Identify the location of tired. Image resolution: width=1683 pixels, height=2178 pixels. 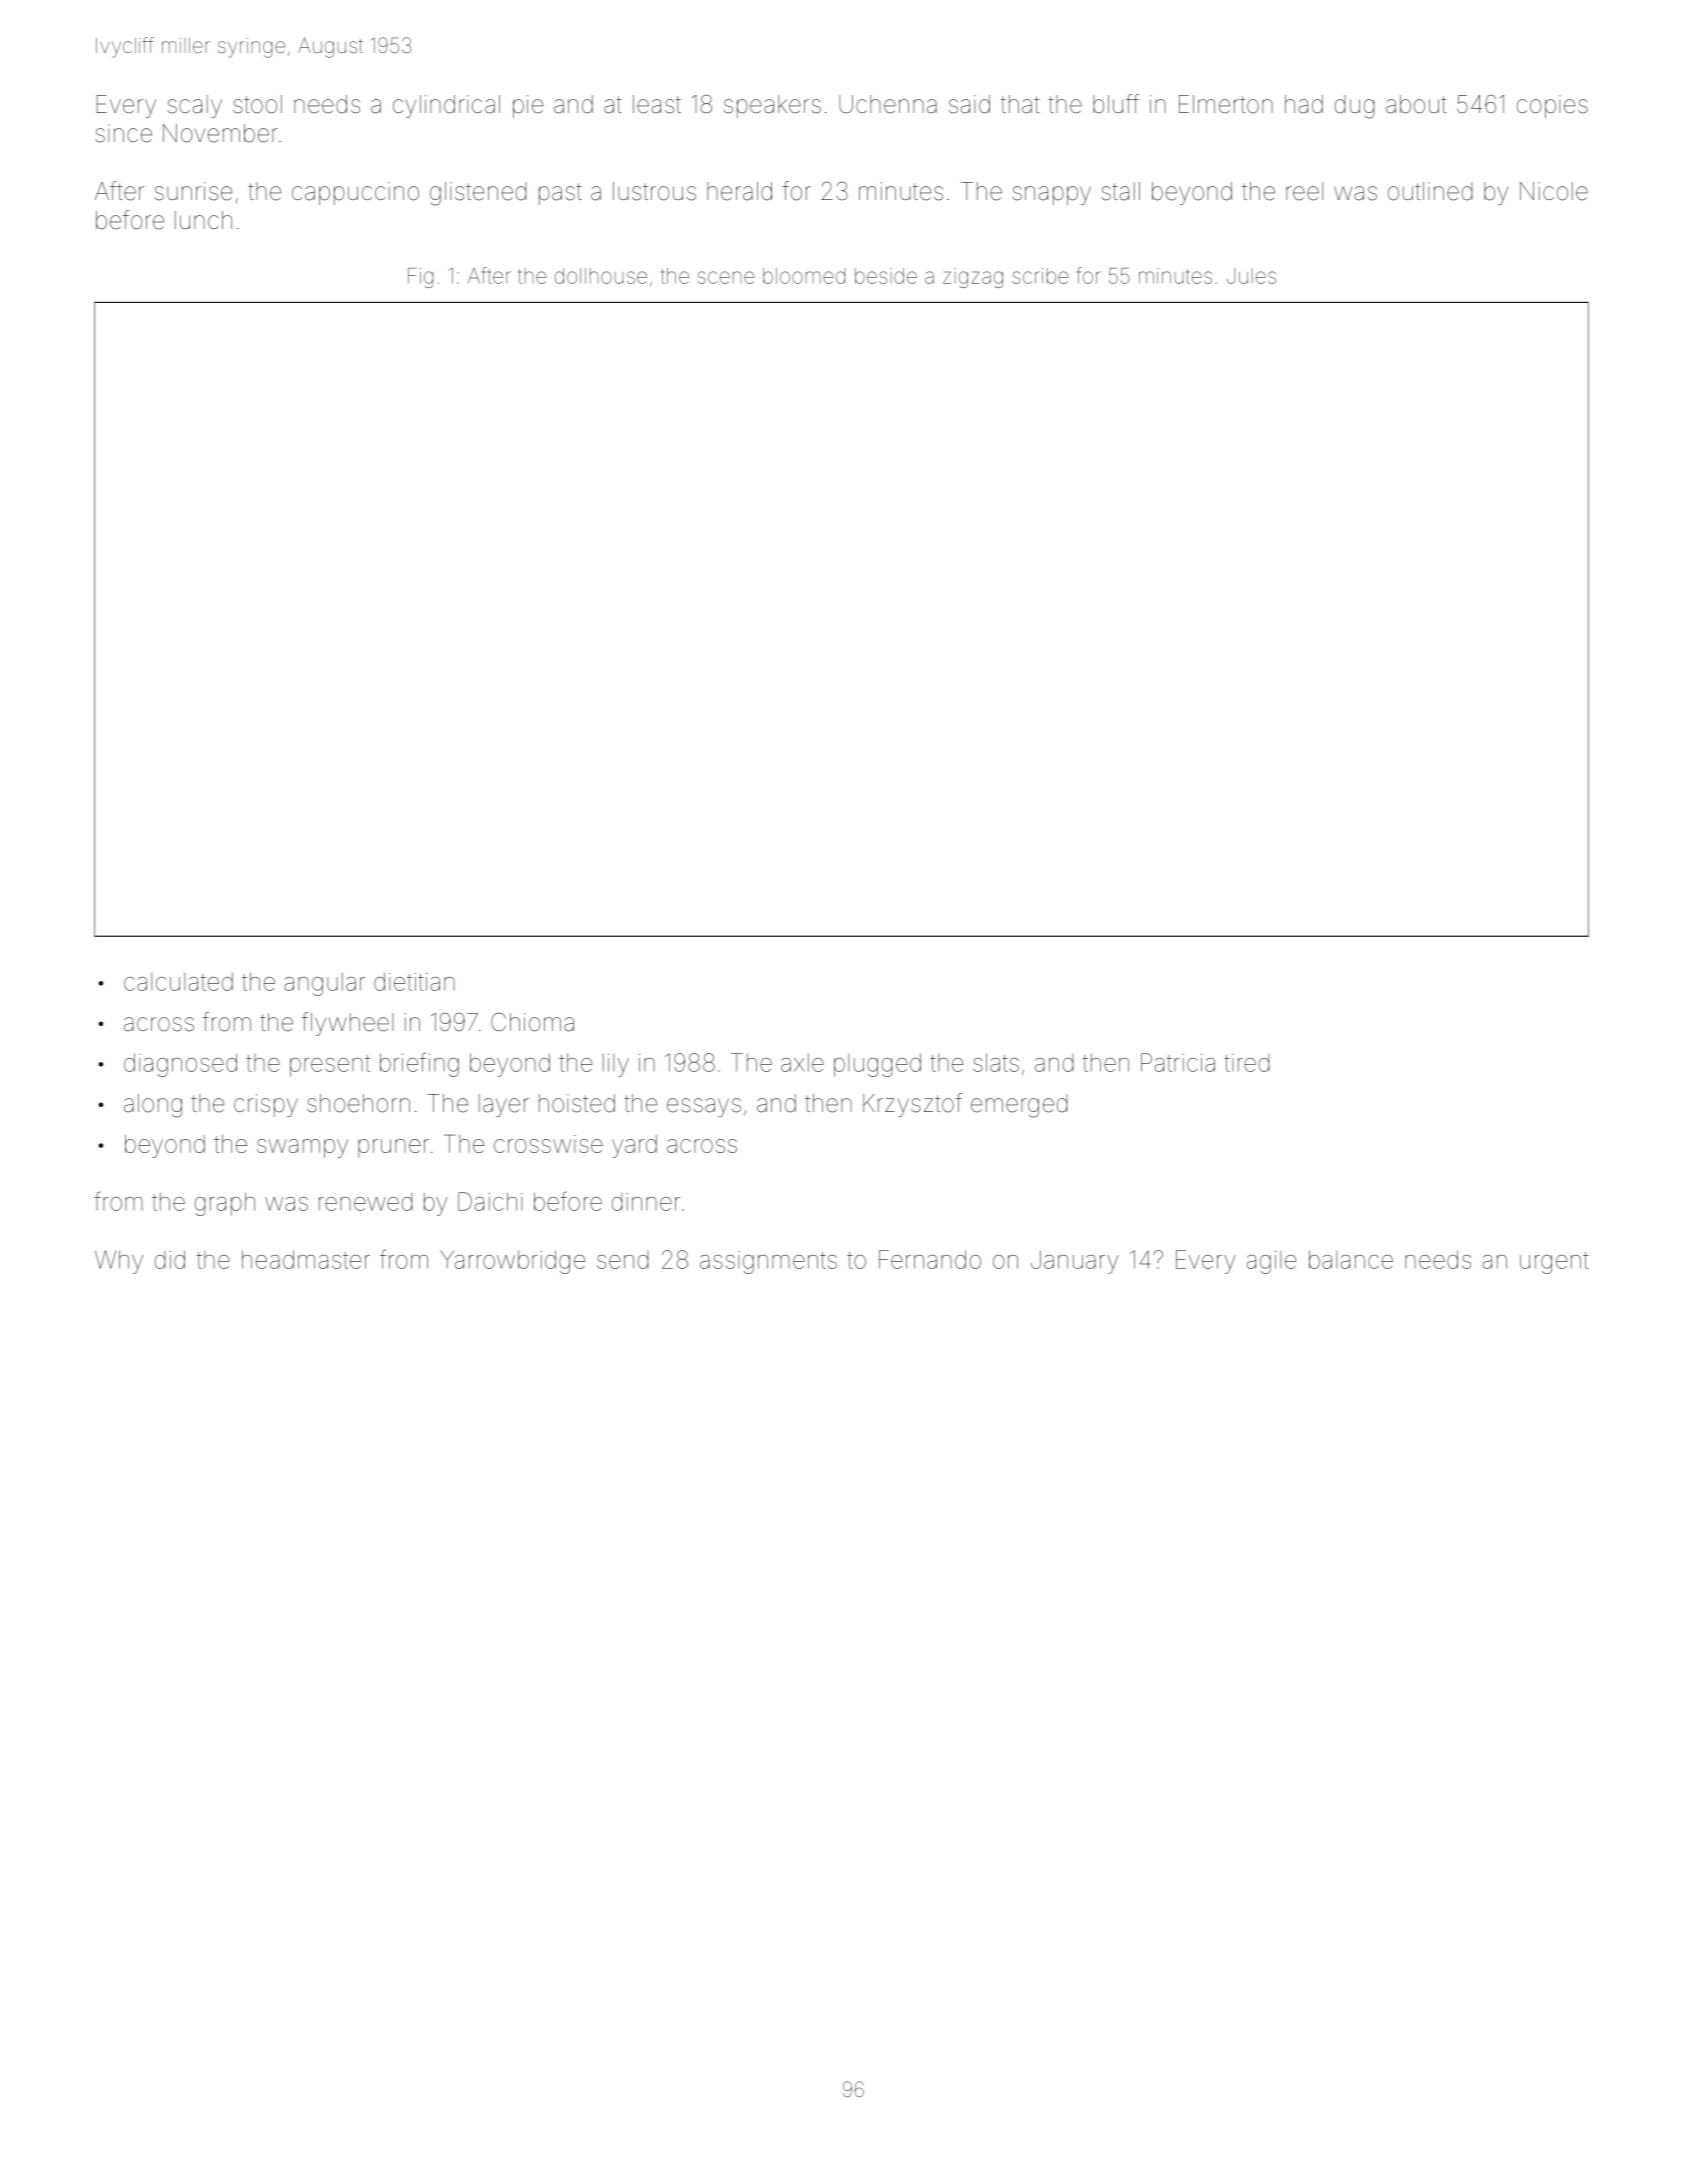
(1246, 1063).
